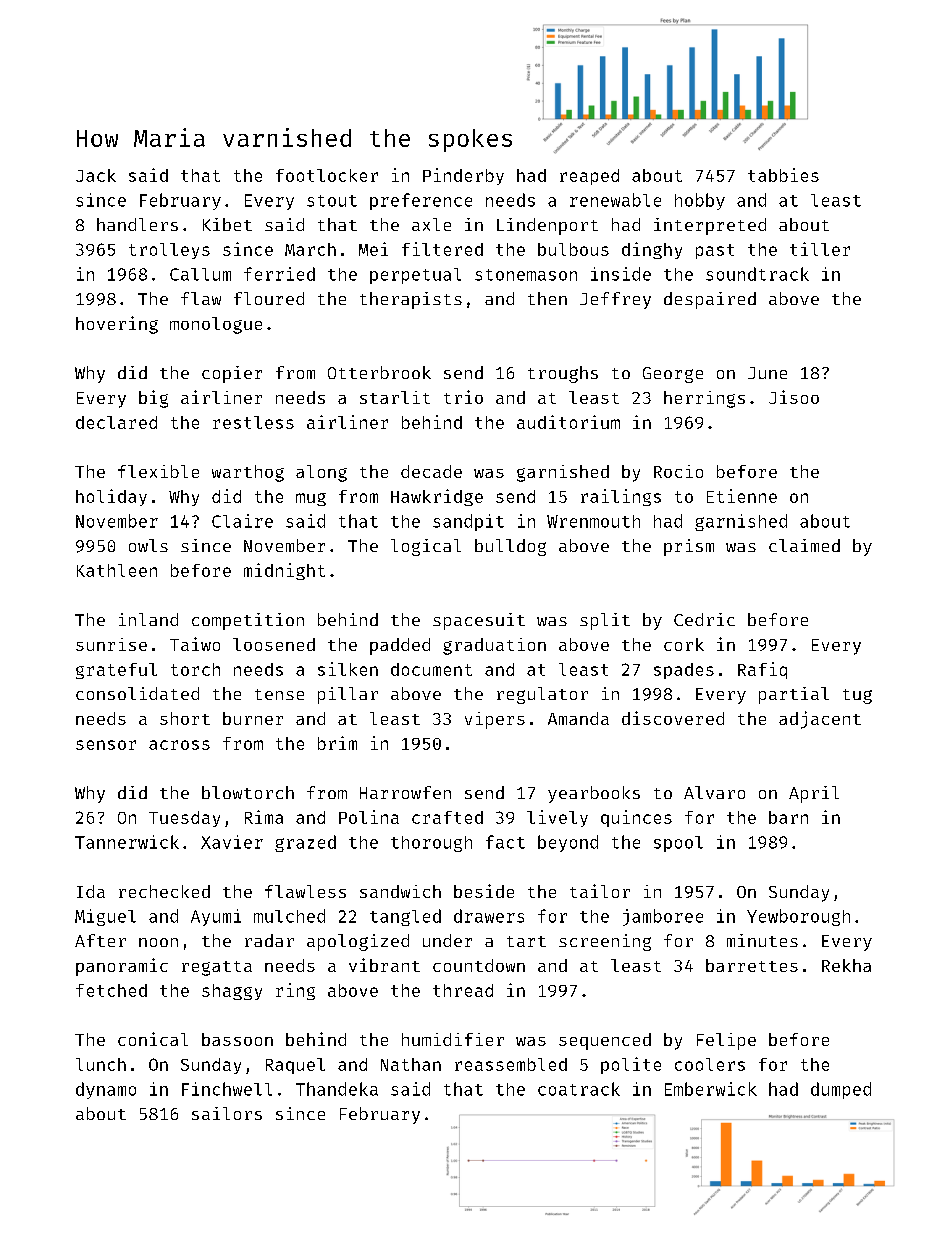 The height and width of the screenshot is (1233, 952). Describe the element at coordinates (589, 177) in the screenshot. I see `reaped` at that location.
